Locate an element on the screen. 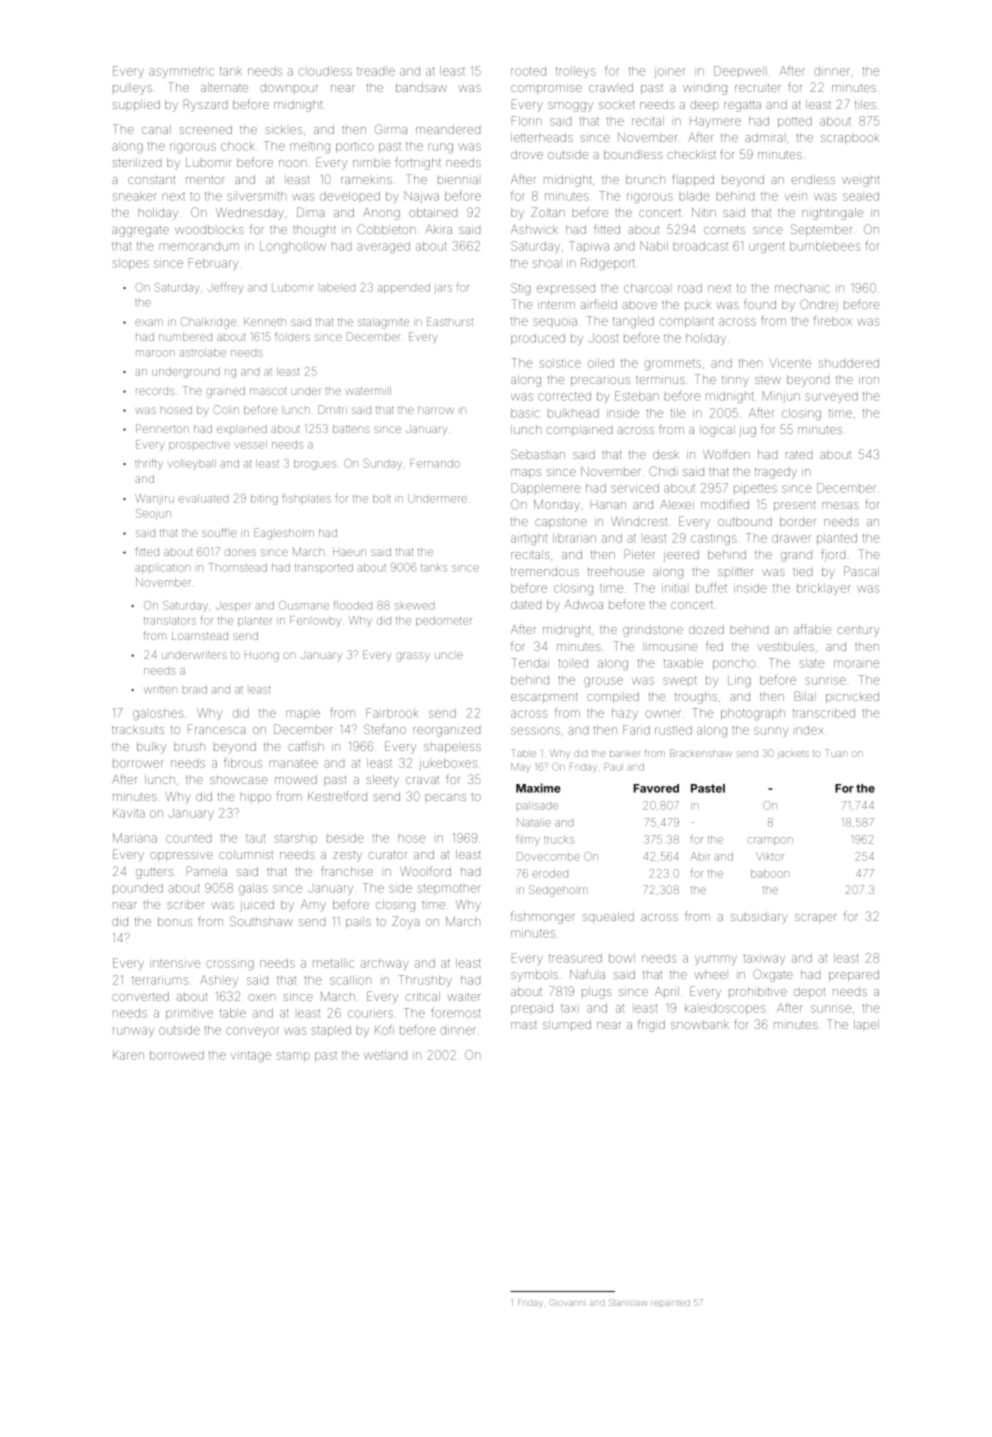  biting is located at coordinates (264, 499).
